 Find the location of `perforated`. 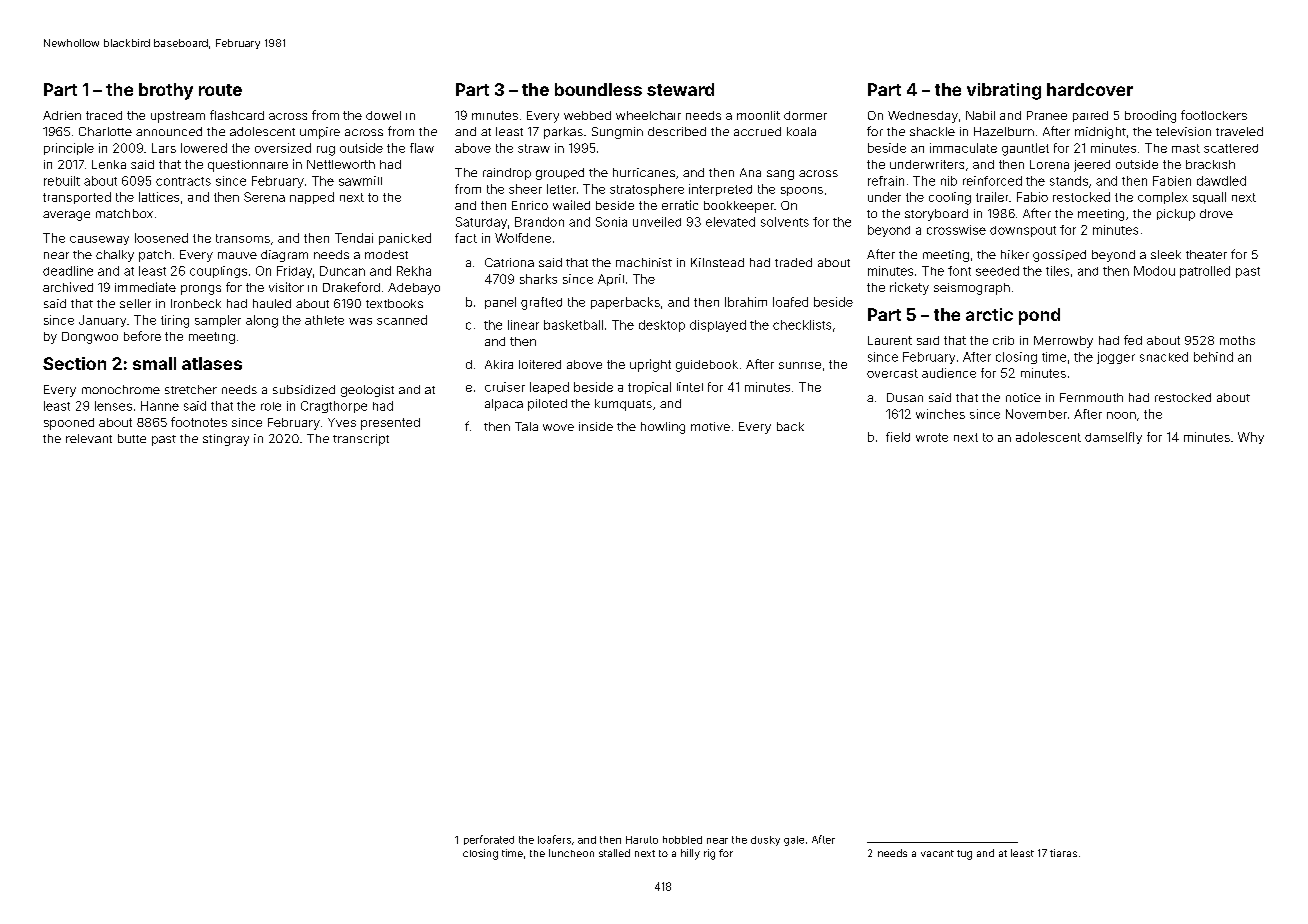

perforated is located at coordinates (489, 840).
